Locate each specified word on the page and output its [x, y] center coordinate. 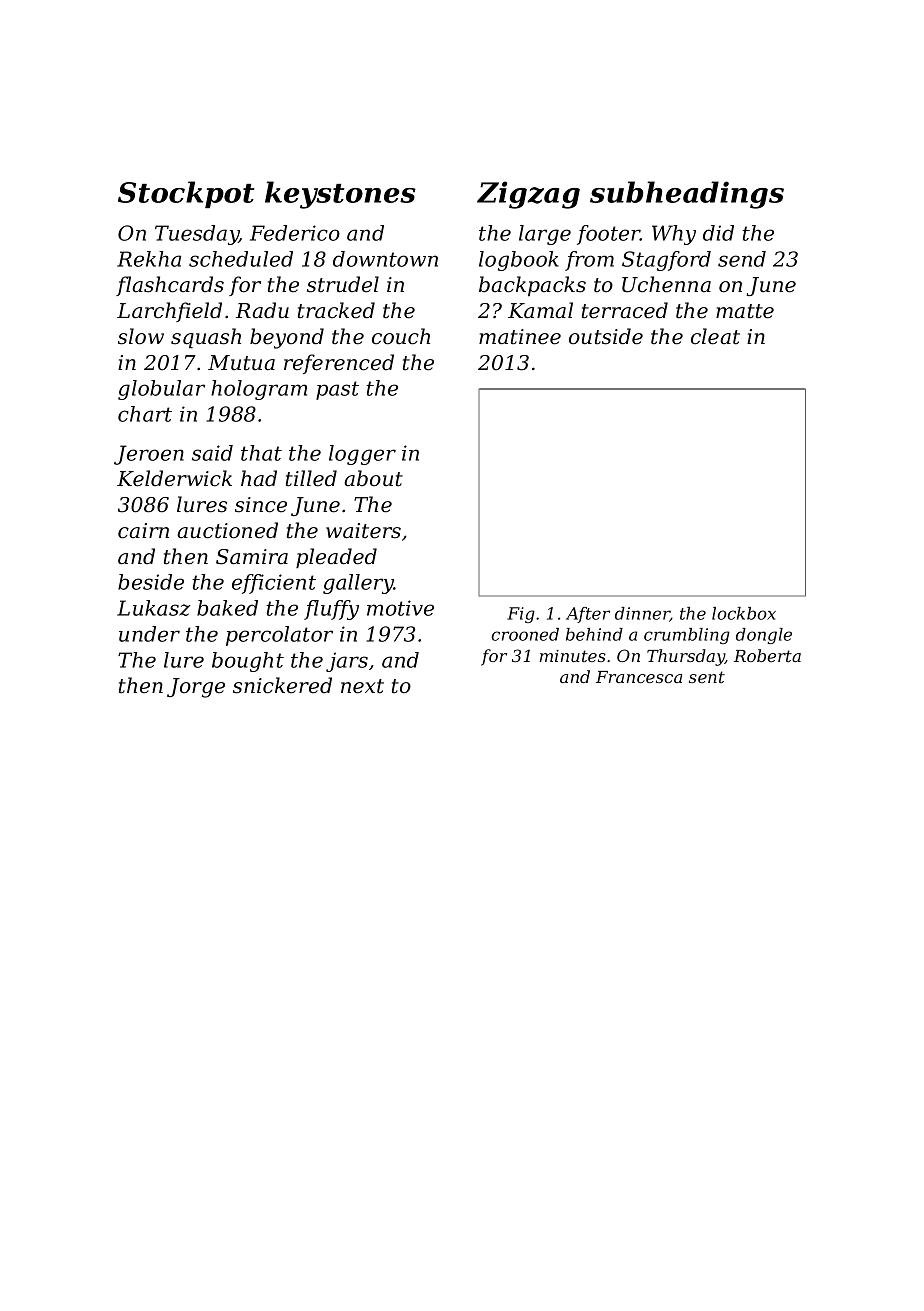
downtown [385, 259]
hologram [259, 390]
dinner [642, 614]
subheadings [687, 195]
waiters [363, 531]
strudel [343, 284]
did [718, 233]
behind [594, 634]
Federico [295, 233]
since [261, 505]
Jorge [196, 688]
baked [227, 608]
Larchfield [169, 312]
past [337, 390]
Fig [521, 615]
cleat [715, 336]
